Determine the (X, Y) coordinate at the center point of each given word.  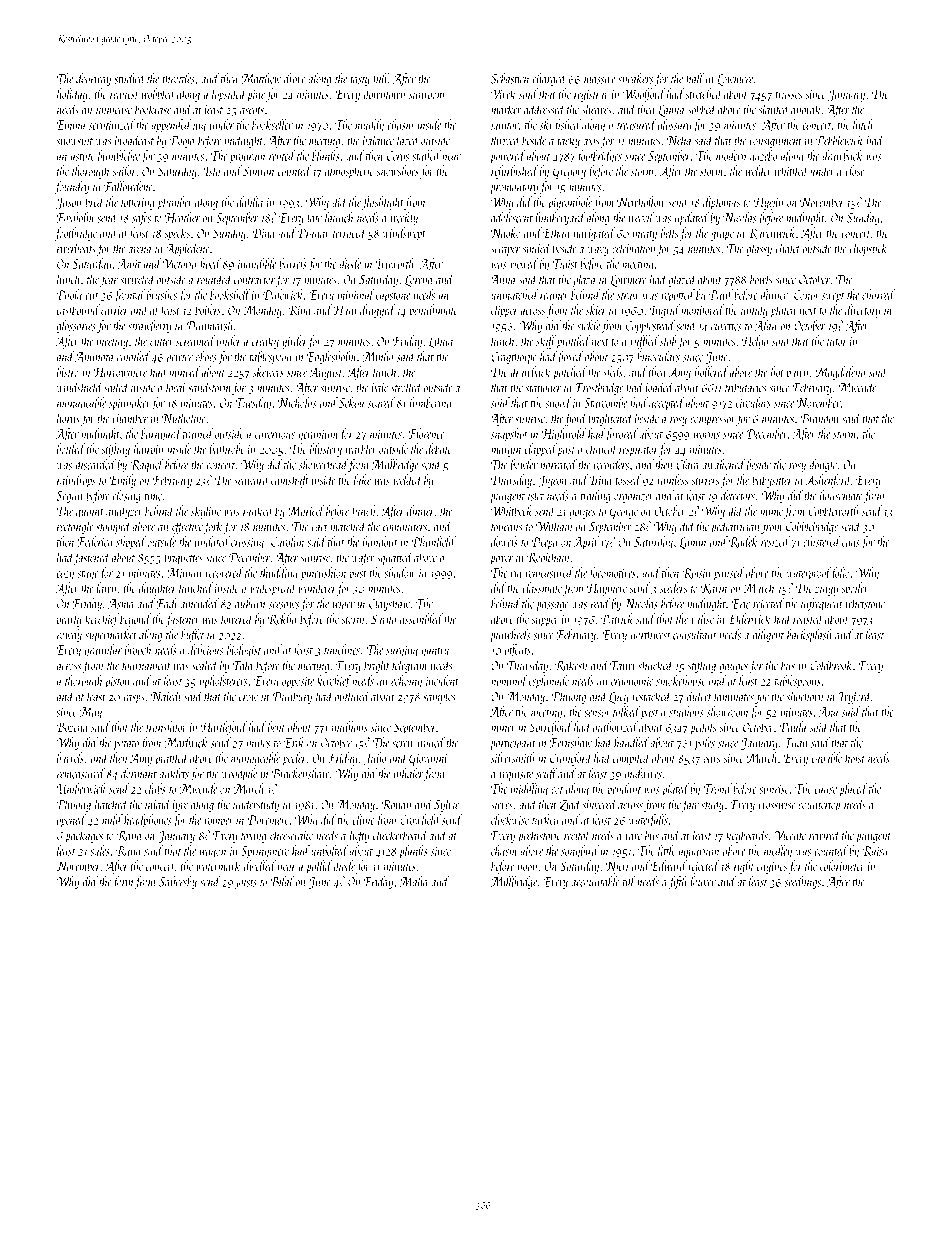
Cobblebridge (812, 527)
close (854, 170)
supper (545, 622)
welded (408, 479)
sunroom (427, 95)
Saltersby (178, 882)
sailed (116, 387)
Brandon (820, 418)
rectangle (75, 527)
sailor (124, 170)
